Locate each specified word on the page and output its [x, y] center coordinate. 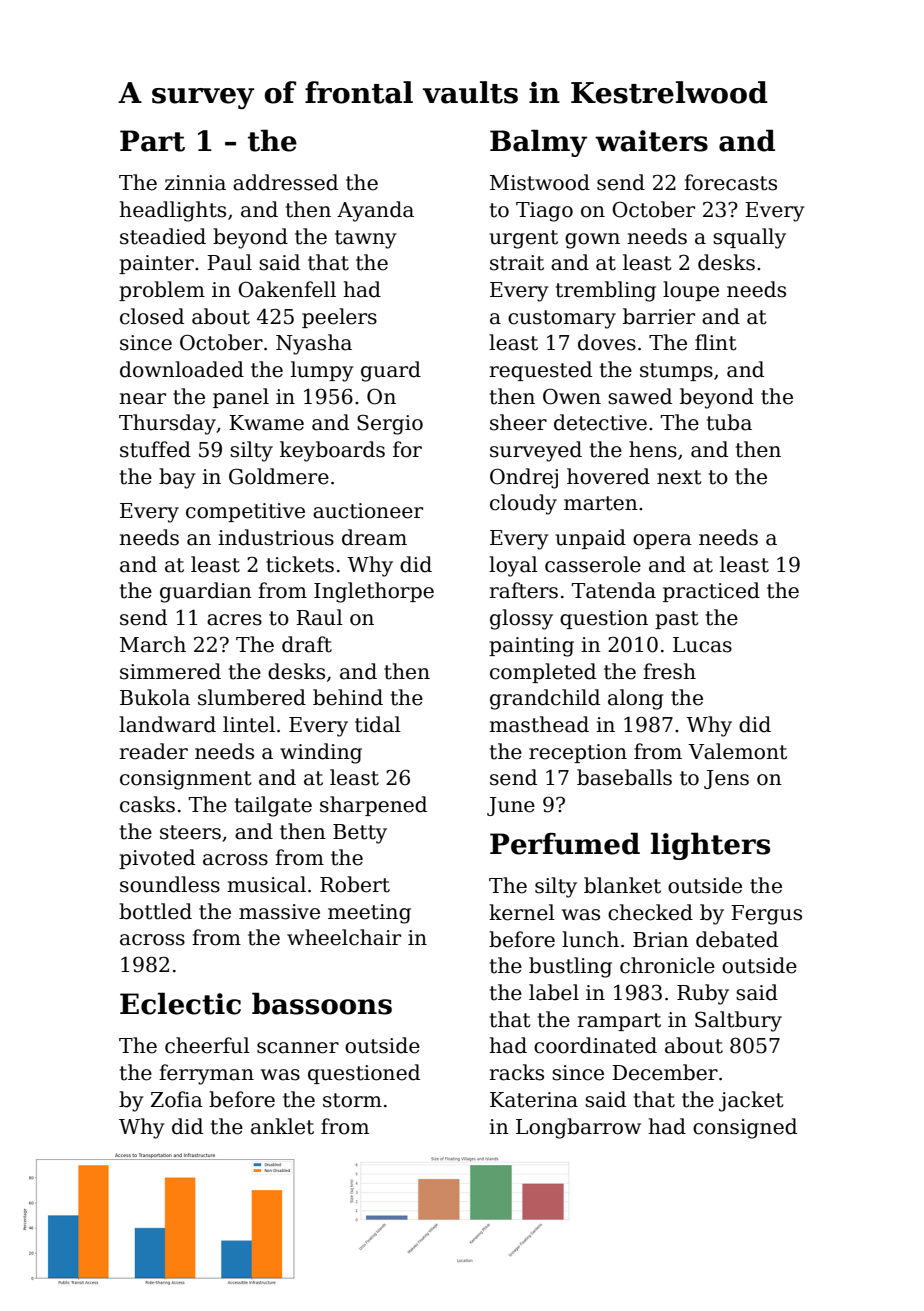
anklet [282, 1126]
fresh [669, 671]
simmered [170, 671]
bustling [570, 967]
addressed [285, 182]
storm [352, 1100]
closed [152, 316]
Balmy [538, 143]
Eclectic [180, 1003]
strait [517, 263]
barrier [659, 316]
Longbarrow [578, 1128]
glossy [521, 619]
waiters [651, 141]
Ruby [703, 994]
